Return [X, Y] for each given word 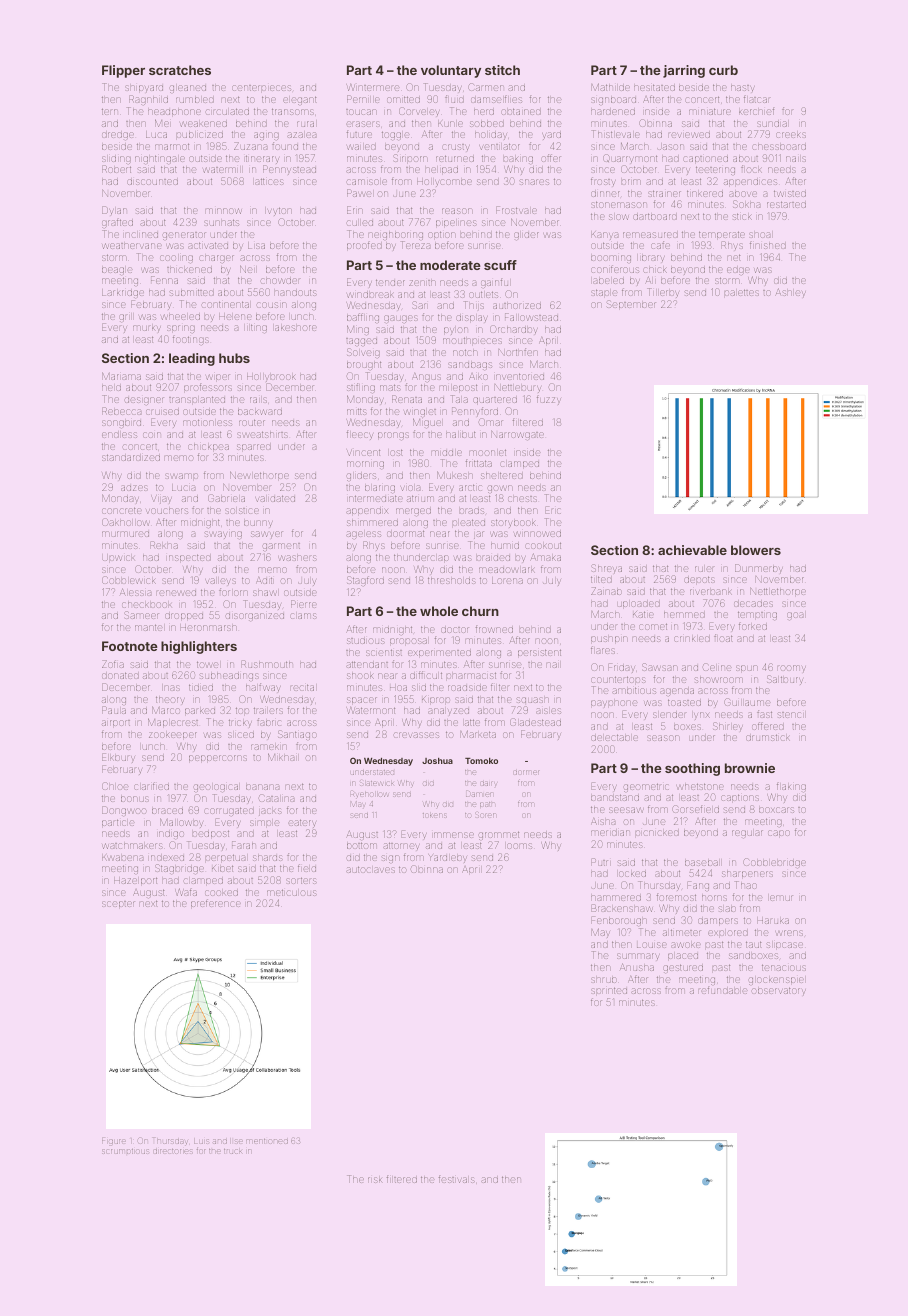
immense [454, 835]
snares [534, 182]
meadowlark [507, 570]
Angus [427, 377]
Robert [116, 169]
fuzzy [549, 400]
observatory [779, 991]
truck [233, 1151]
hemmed [684, 615]
